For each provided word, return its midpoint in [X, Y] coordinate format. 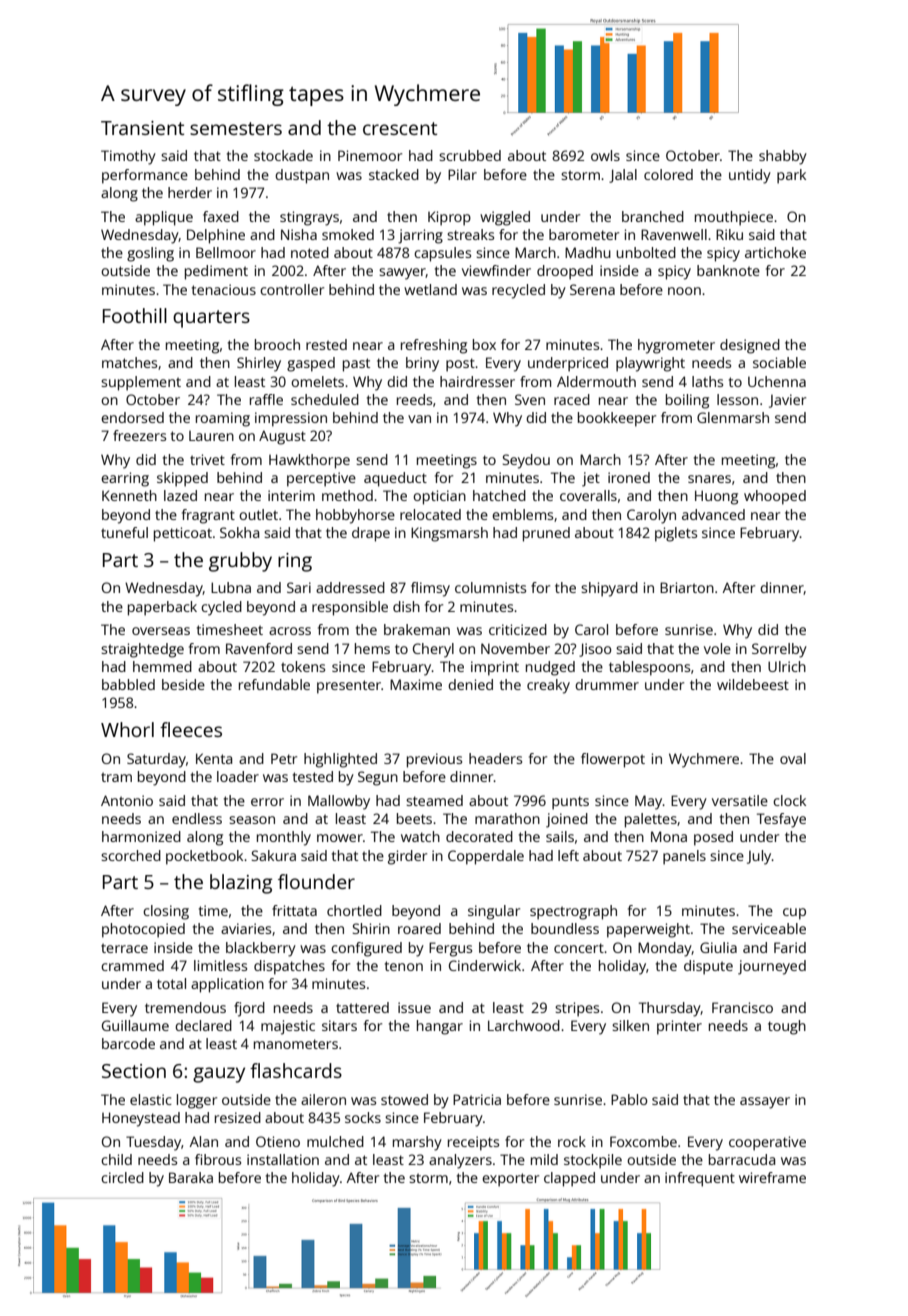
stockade [283, 155]
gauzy [219, 1075]
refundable [274, 684]
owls [605, 155]
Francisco [742, 1007]
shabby [783, 157]
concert [579, 948]
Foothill [135, 315]
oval [793, 758]
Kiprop [449, 218]
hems [372, 648]
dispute [708, 967]
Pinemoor [370, 155]
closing [166, 912]
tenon [404, 966]
